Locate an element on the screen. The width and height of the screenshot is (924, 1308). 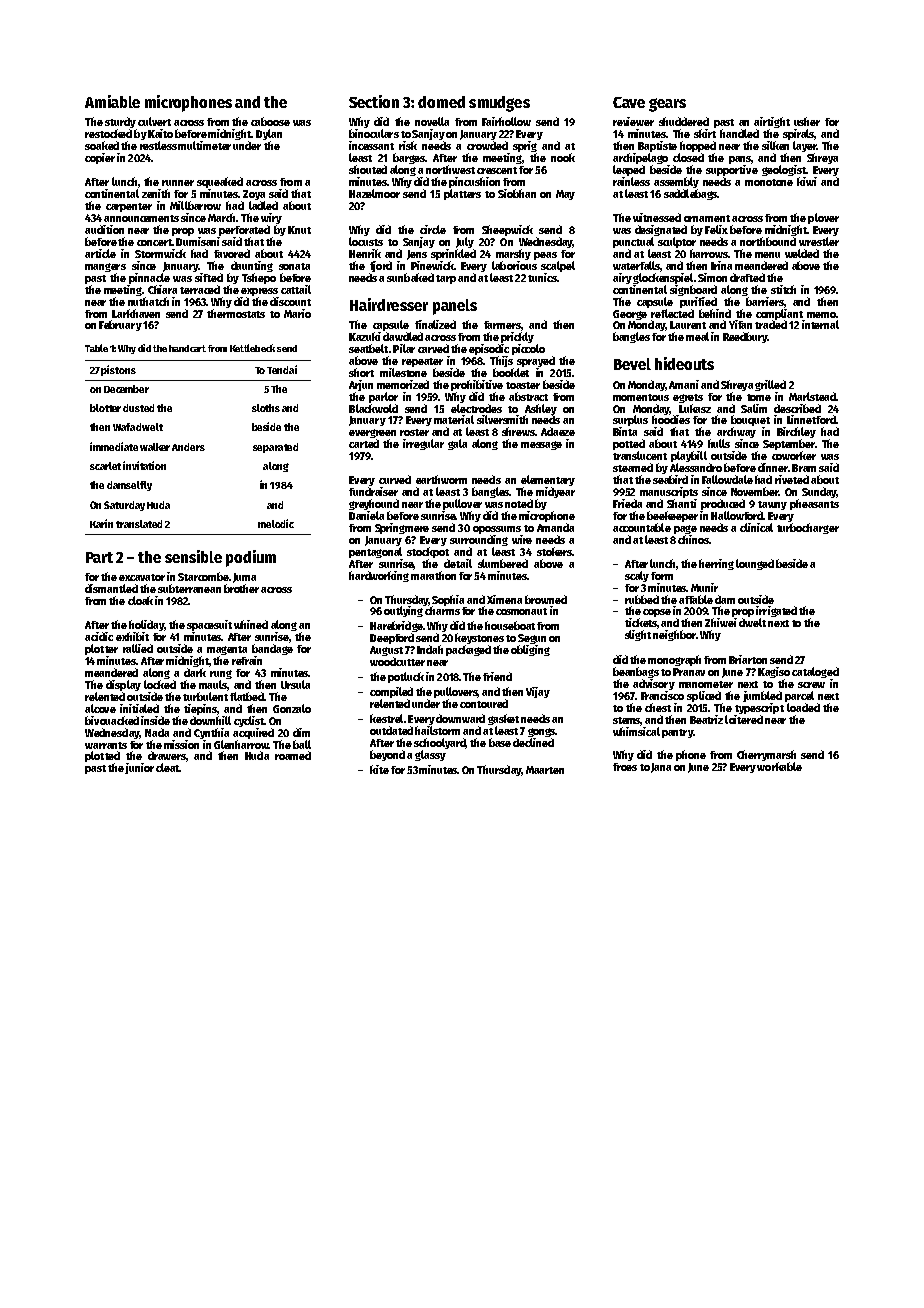
cosmonaut is located at coordinates (521, 611).
